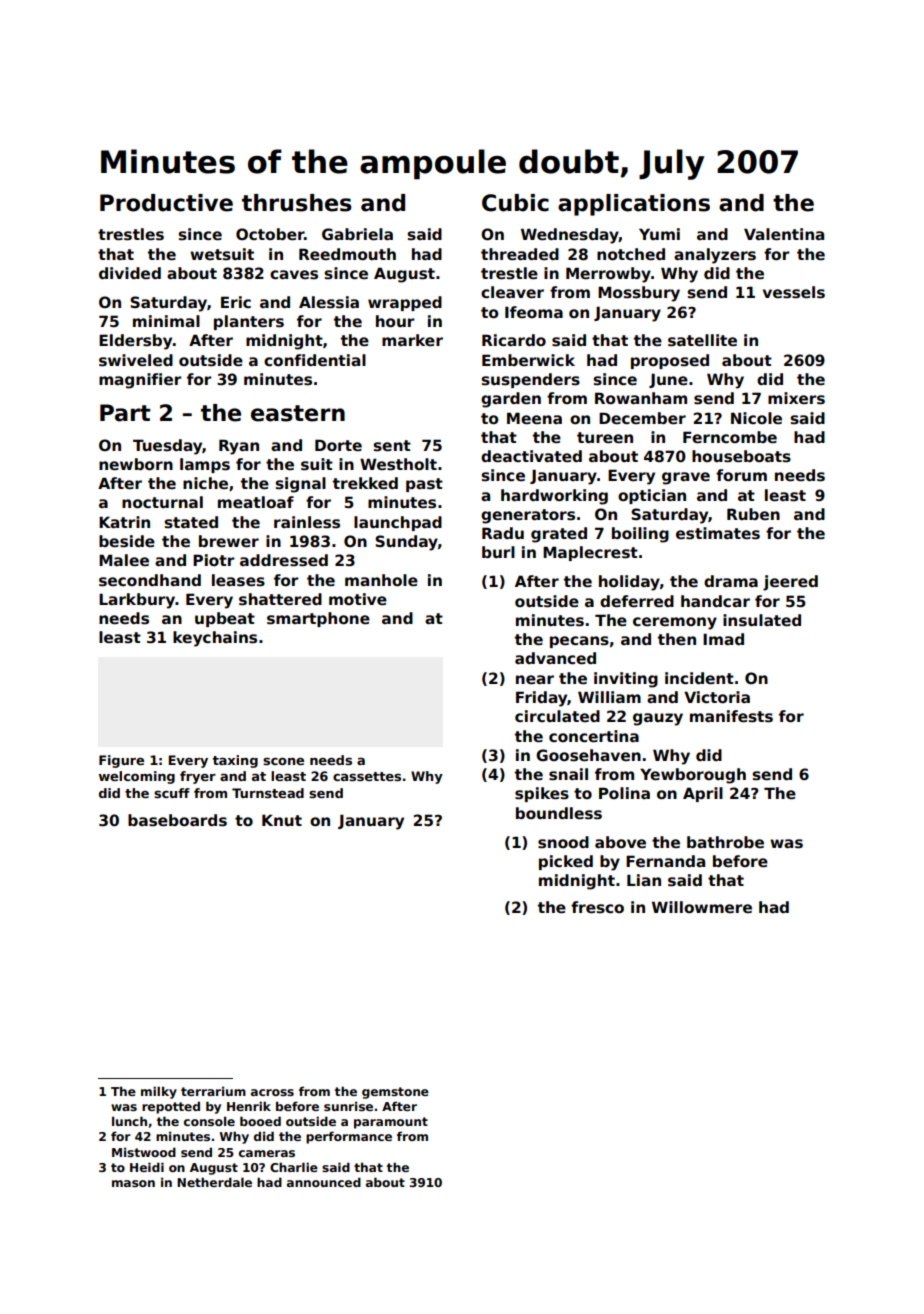 The height and width of the screenshot is (1314, 924). What do you see at coordinates (177, 820) in the screenshot?
I see `baseboards` at bounding box center [177, 820].
